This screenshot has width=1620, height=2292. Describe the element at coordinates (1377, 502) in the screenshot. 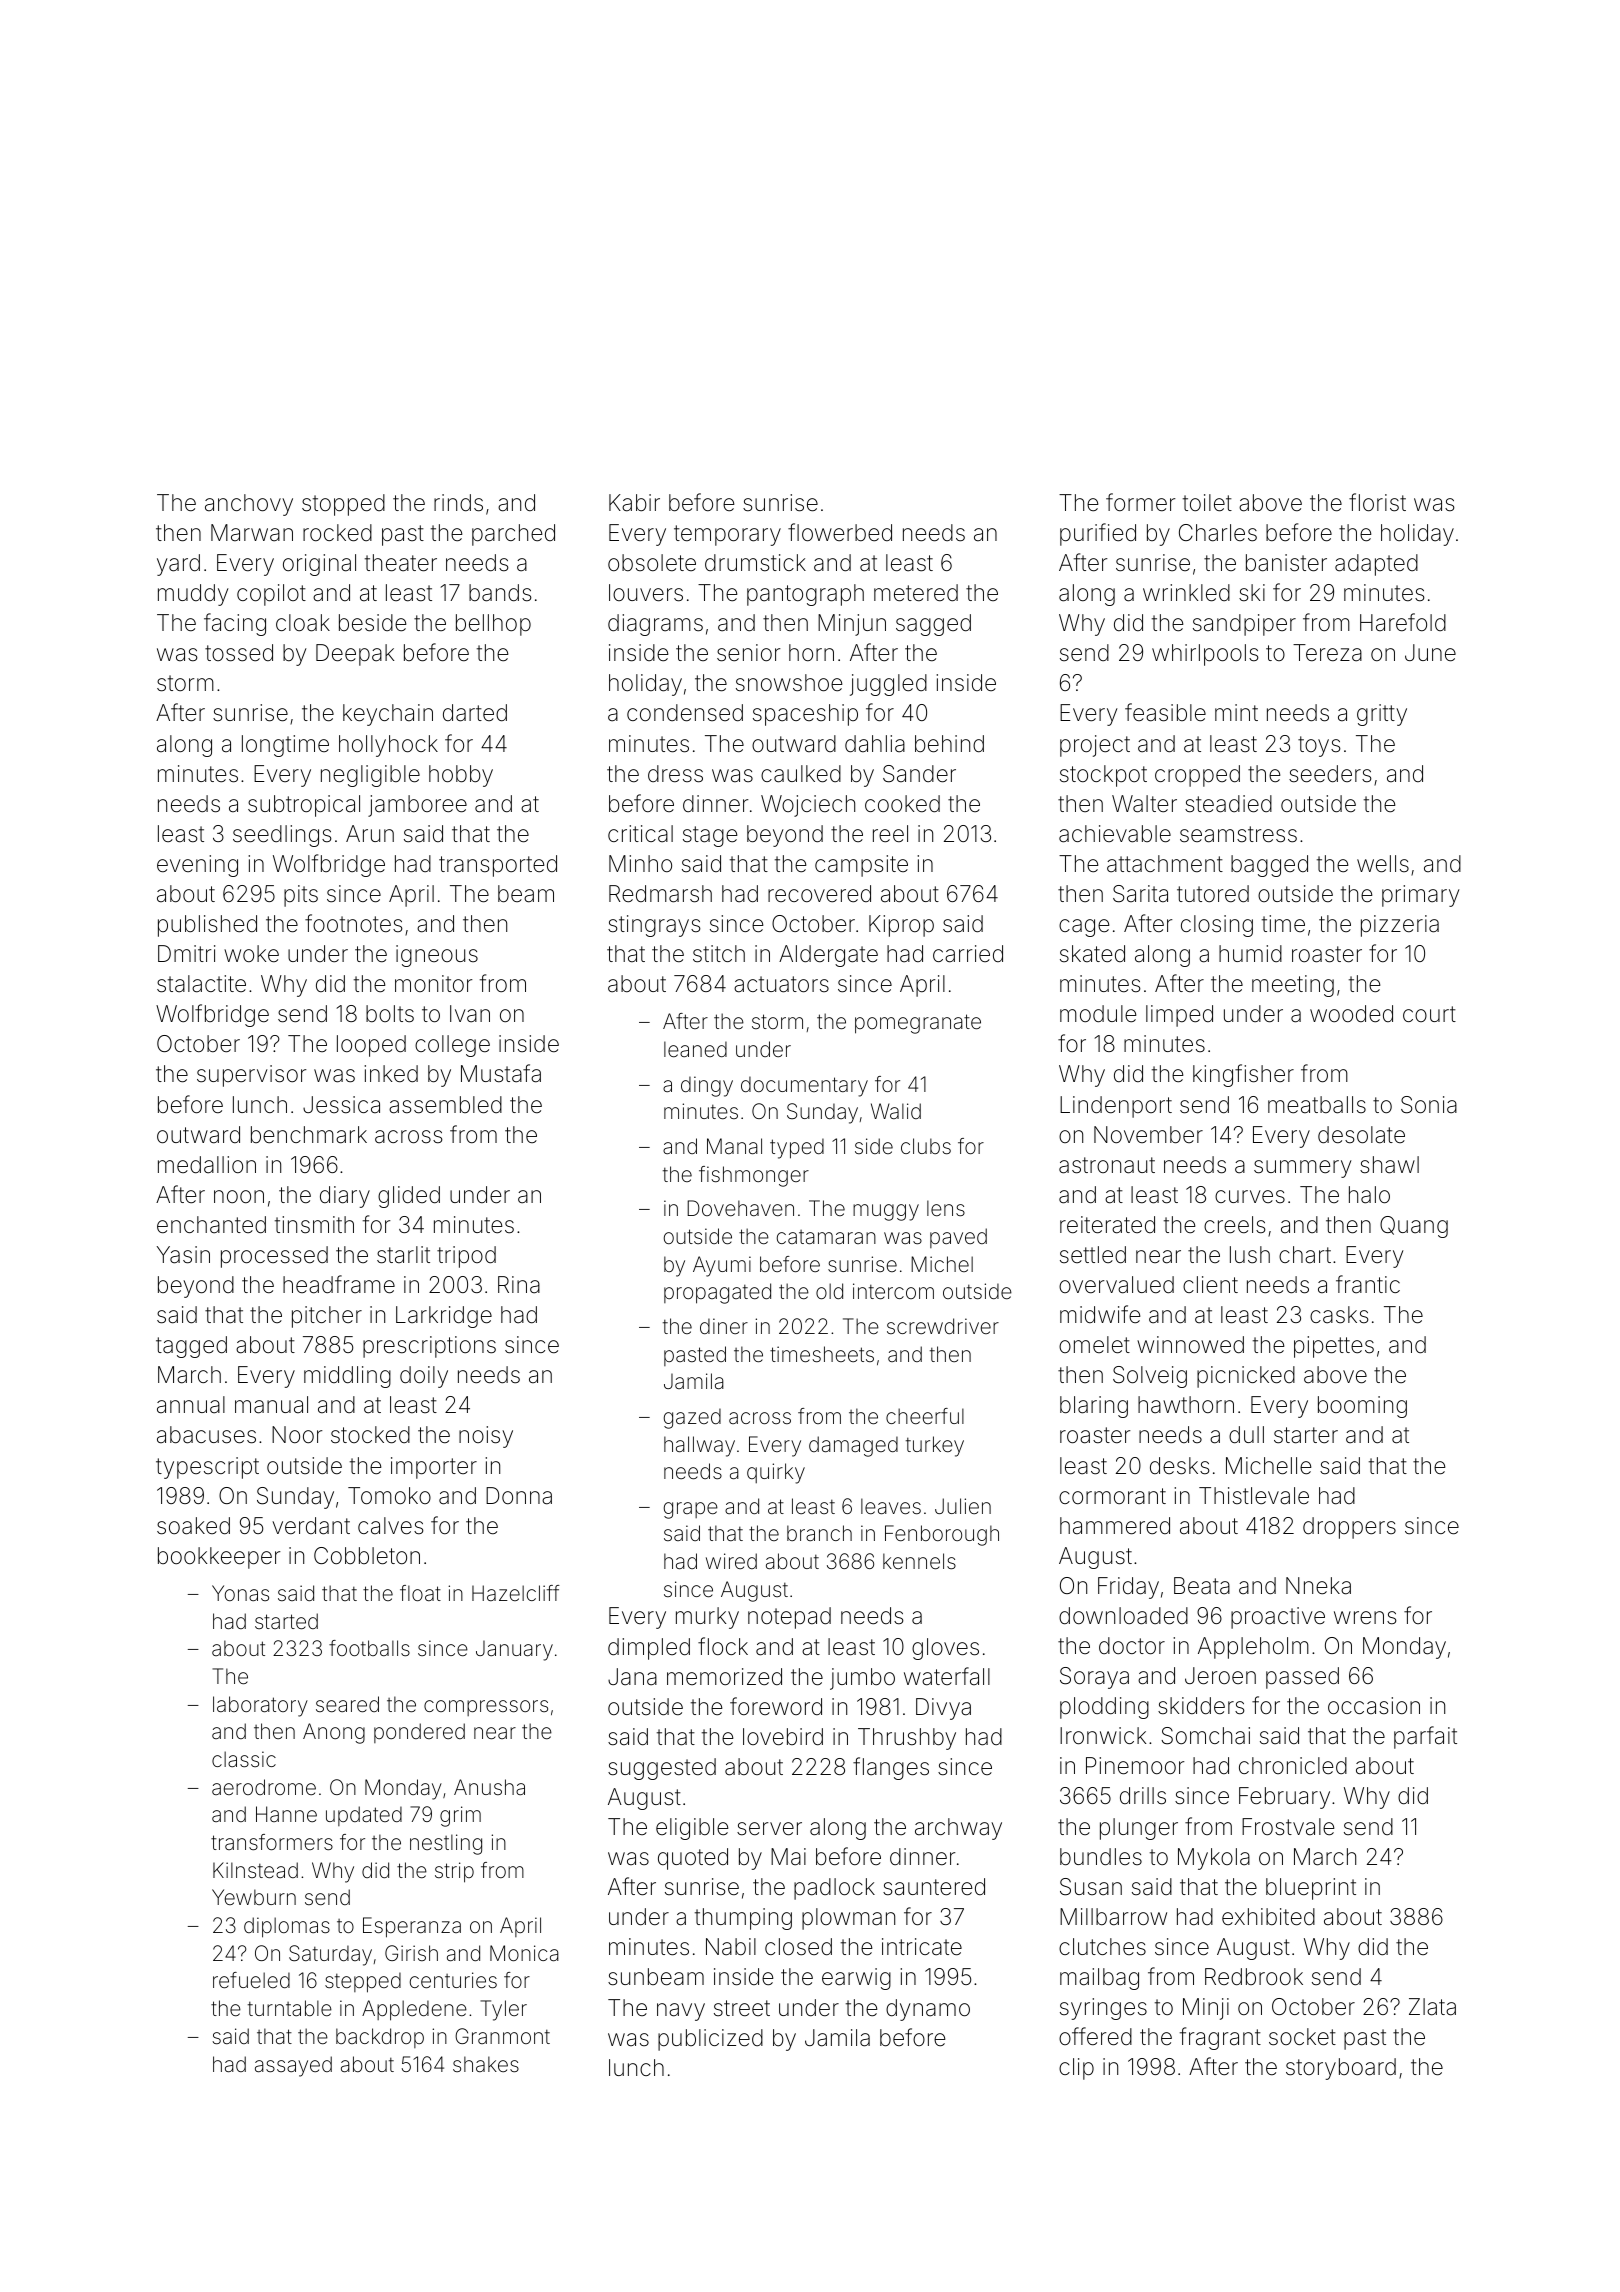

I see `florist` at that location.
